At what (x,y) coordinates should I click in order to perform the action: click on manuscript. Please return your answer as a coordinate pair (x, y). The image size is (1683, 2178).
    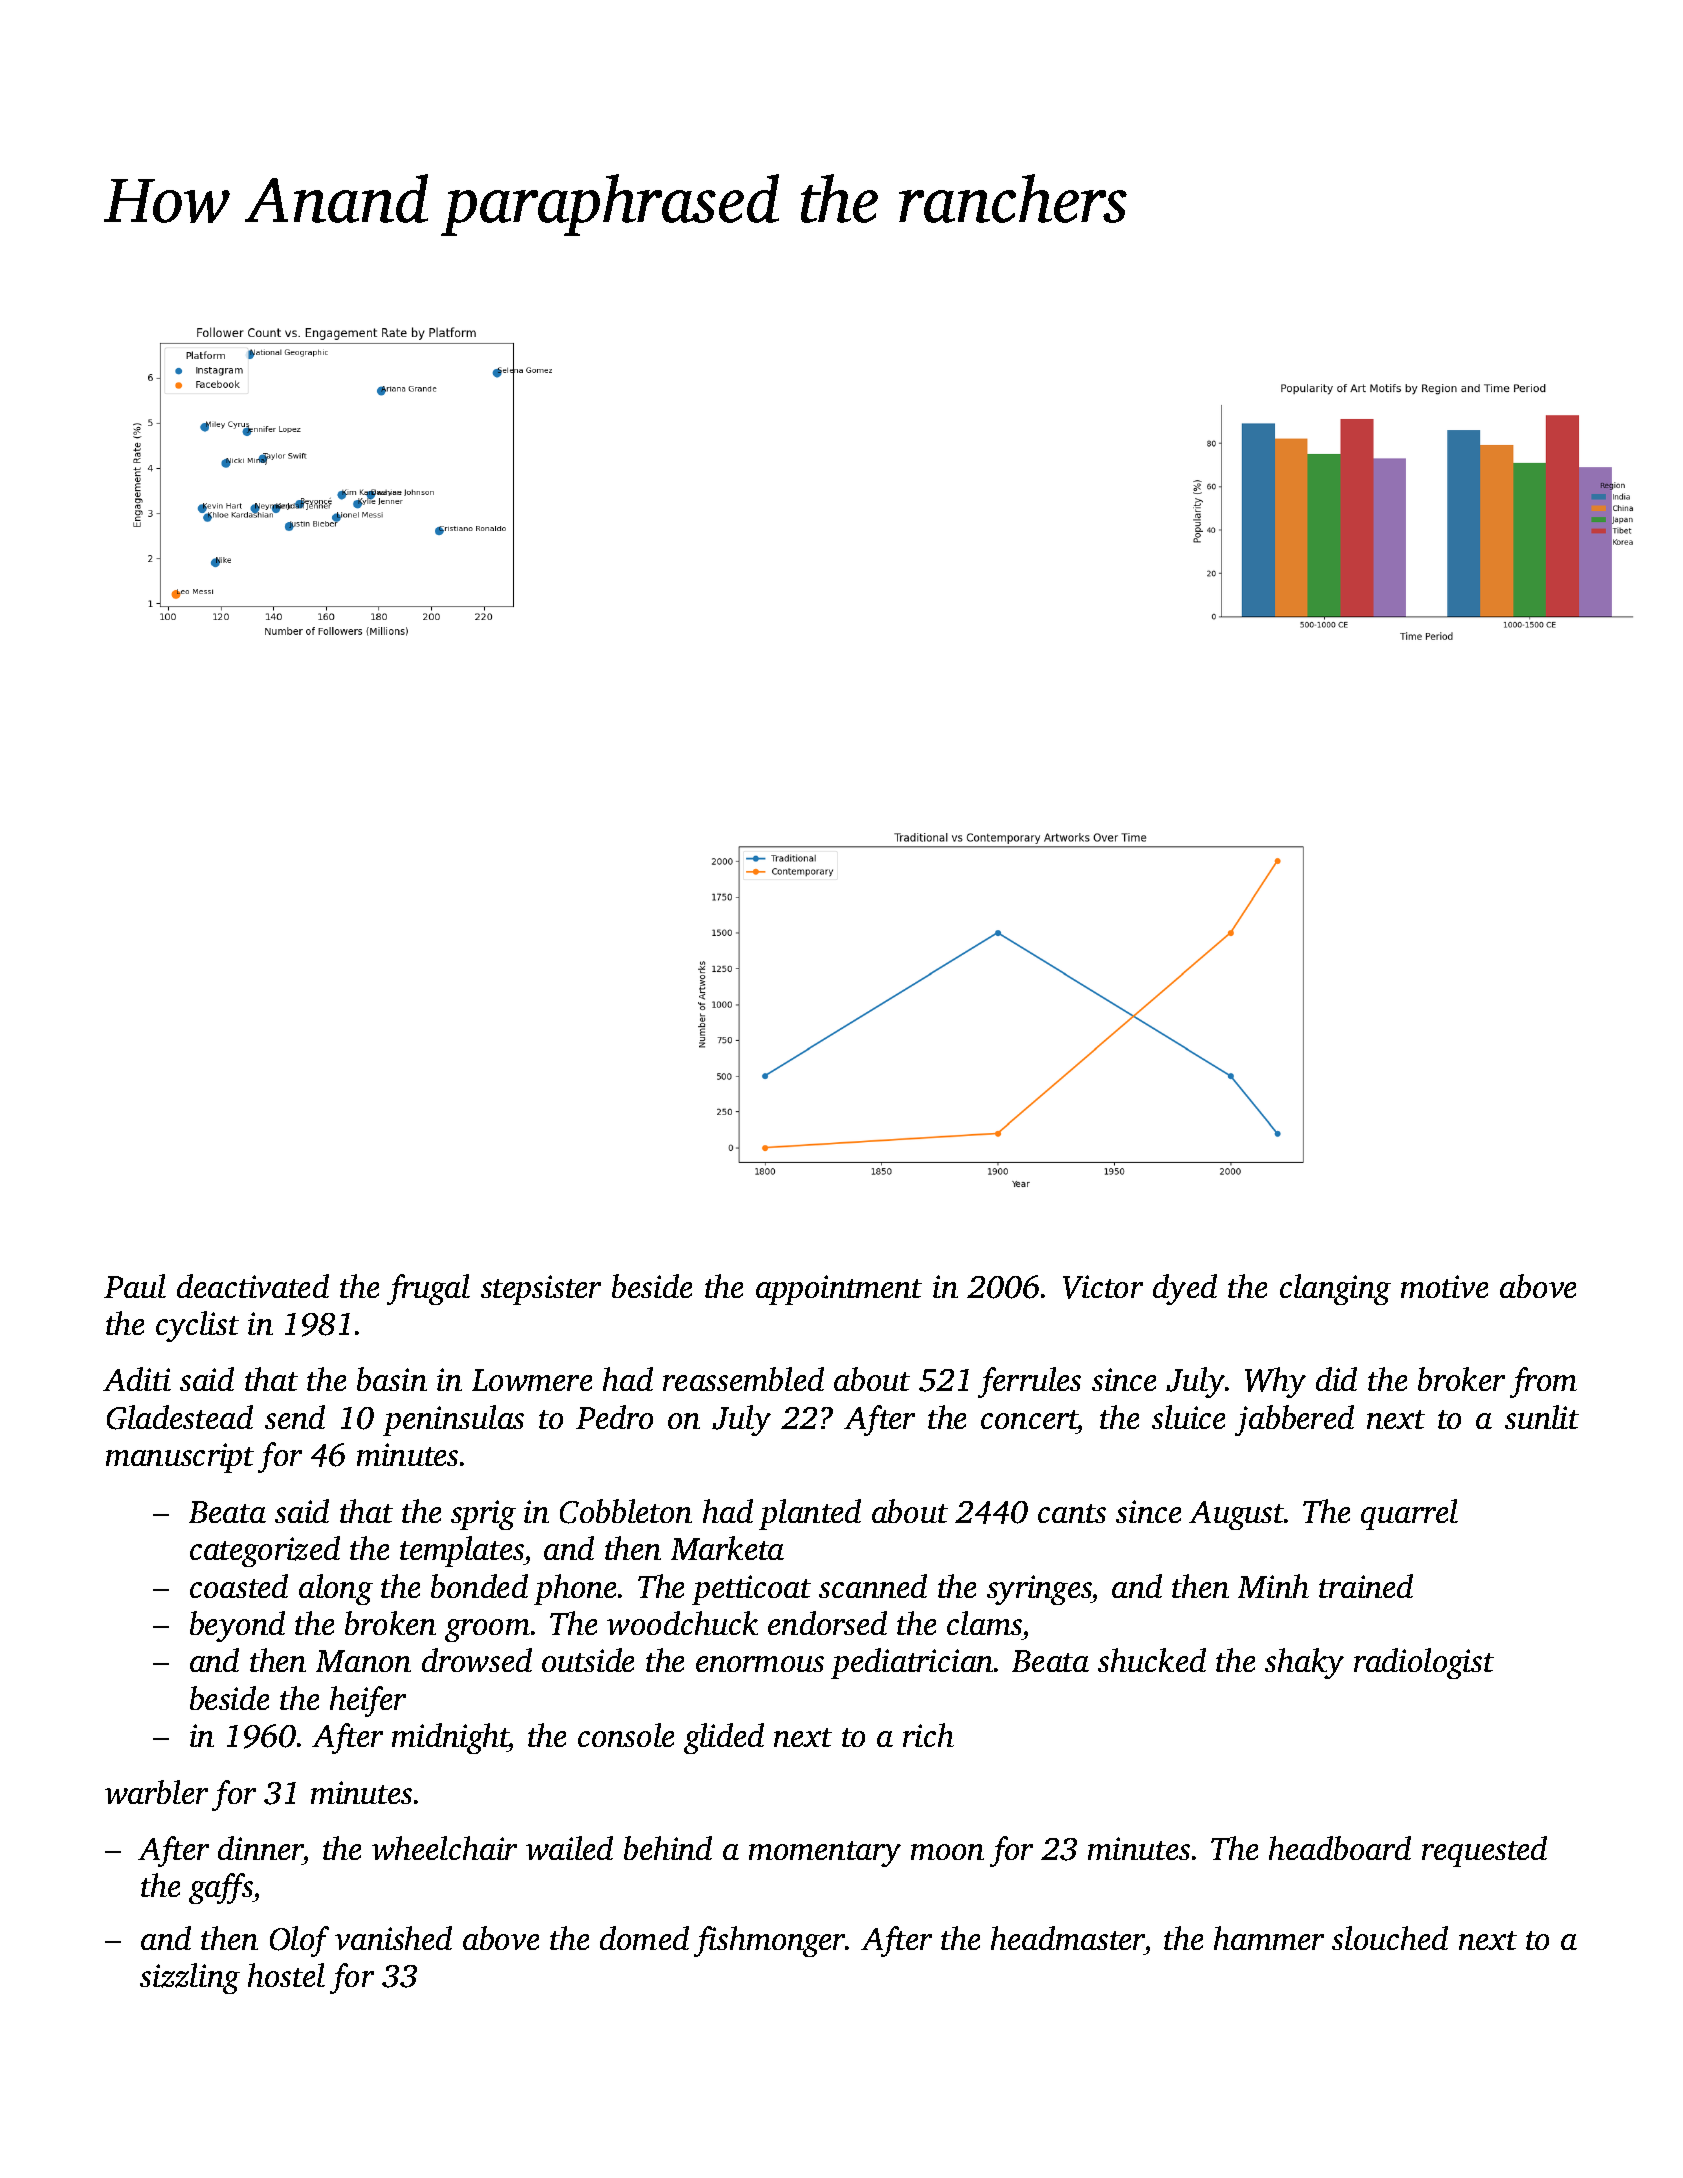
    Looking at the image, I should click on (180, 1458).
